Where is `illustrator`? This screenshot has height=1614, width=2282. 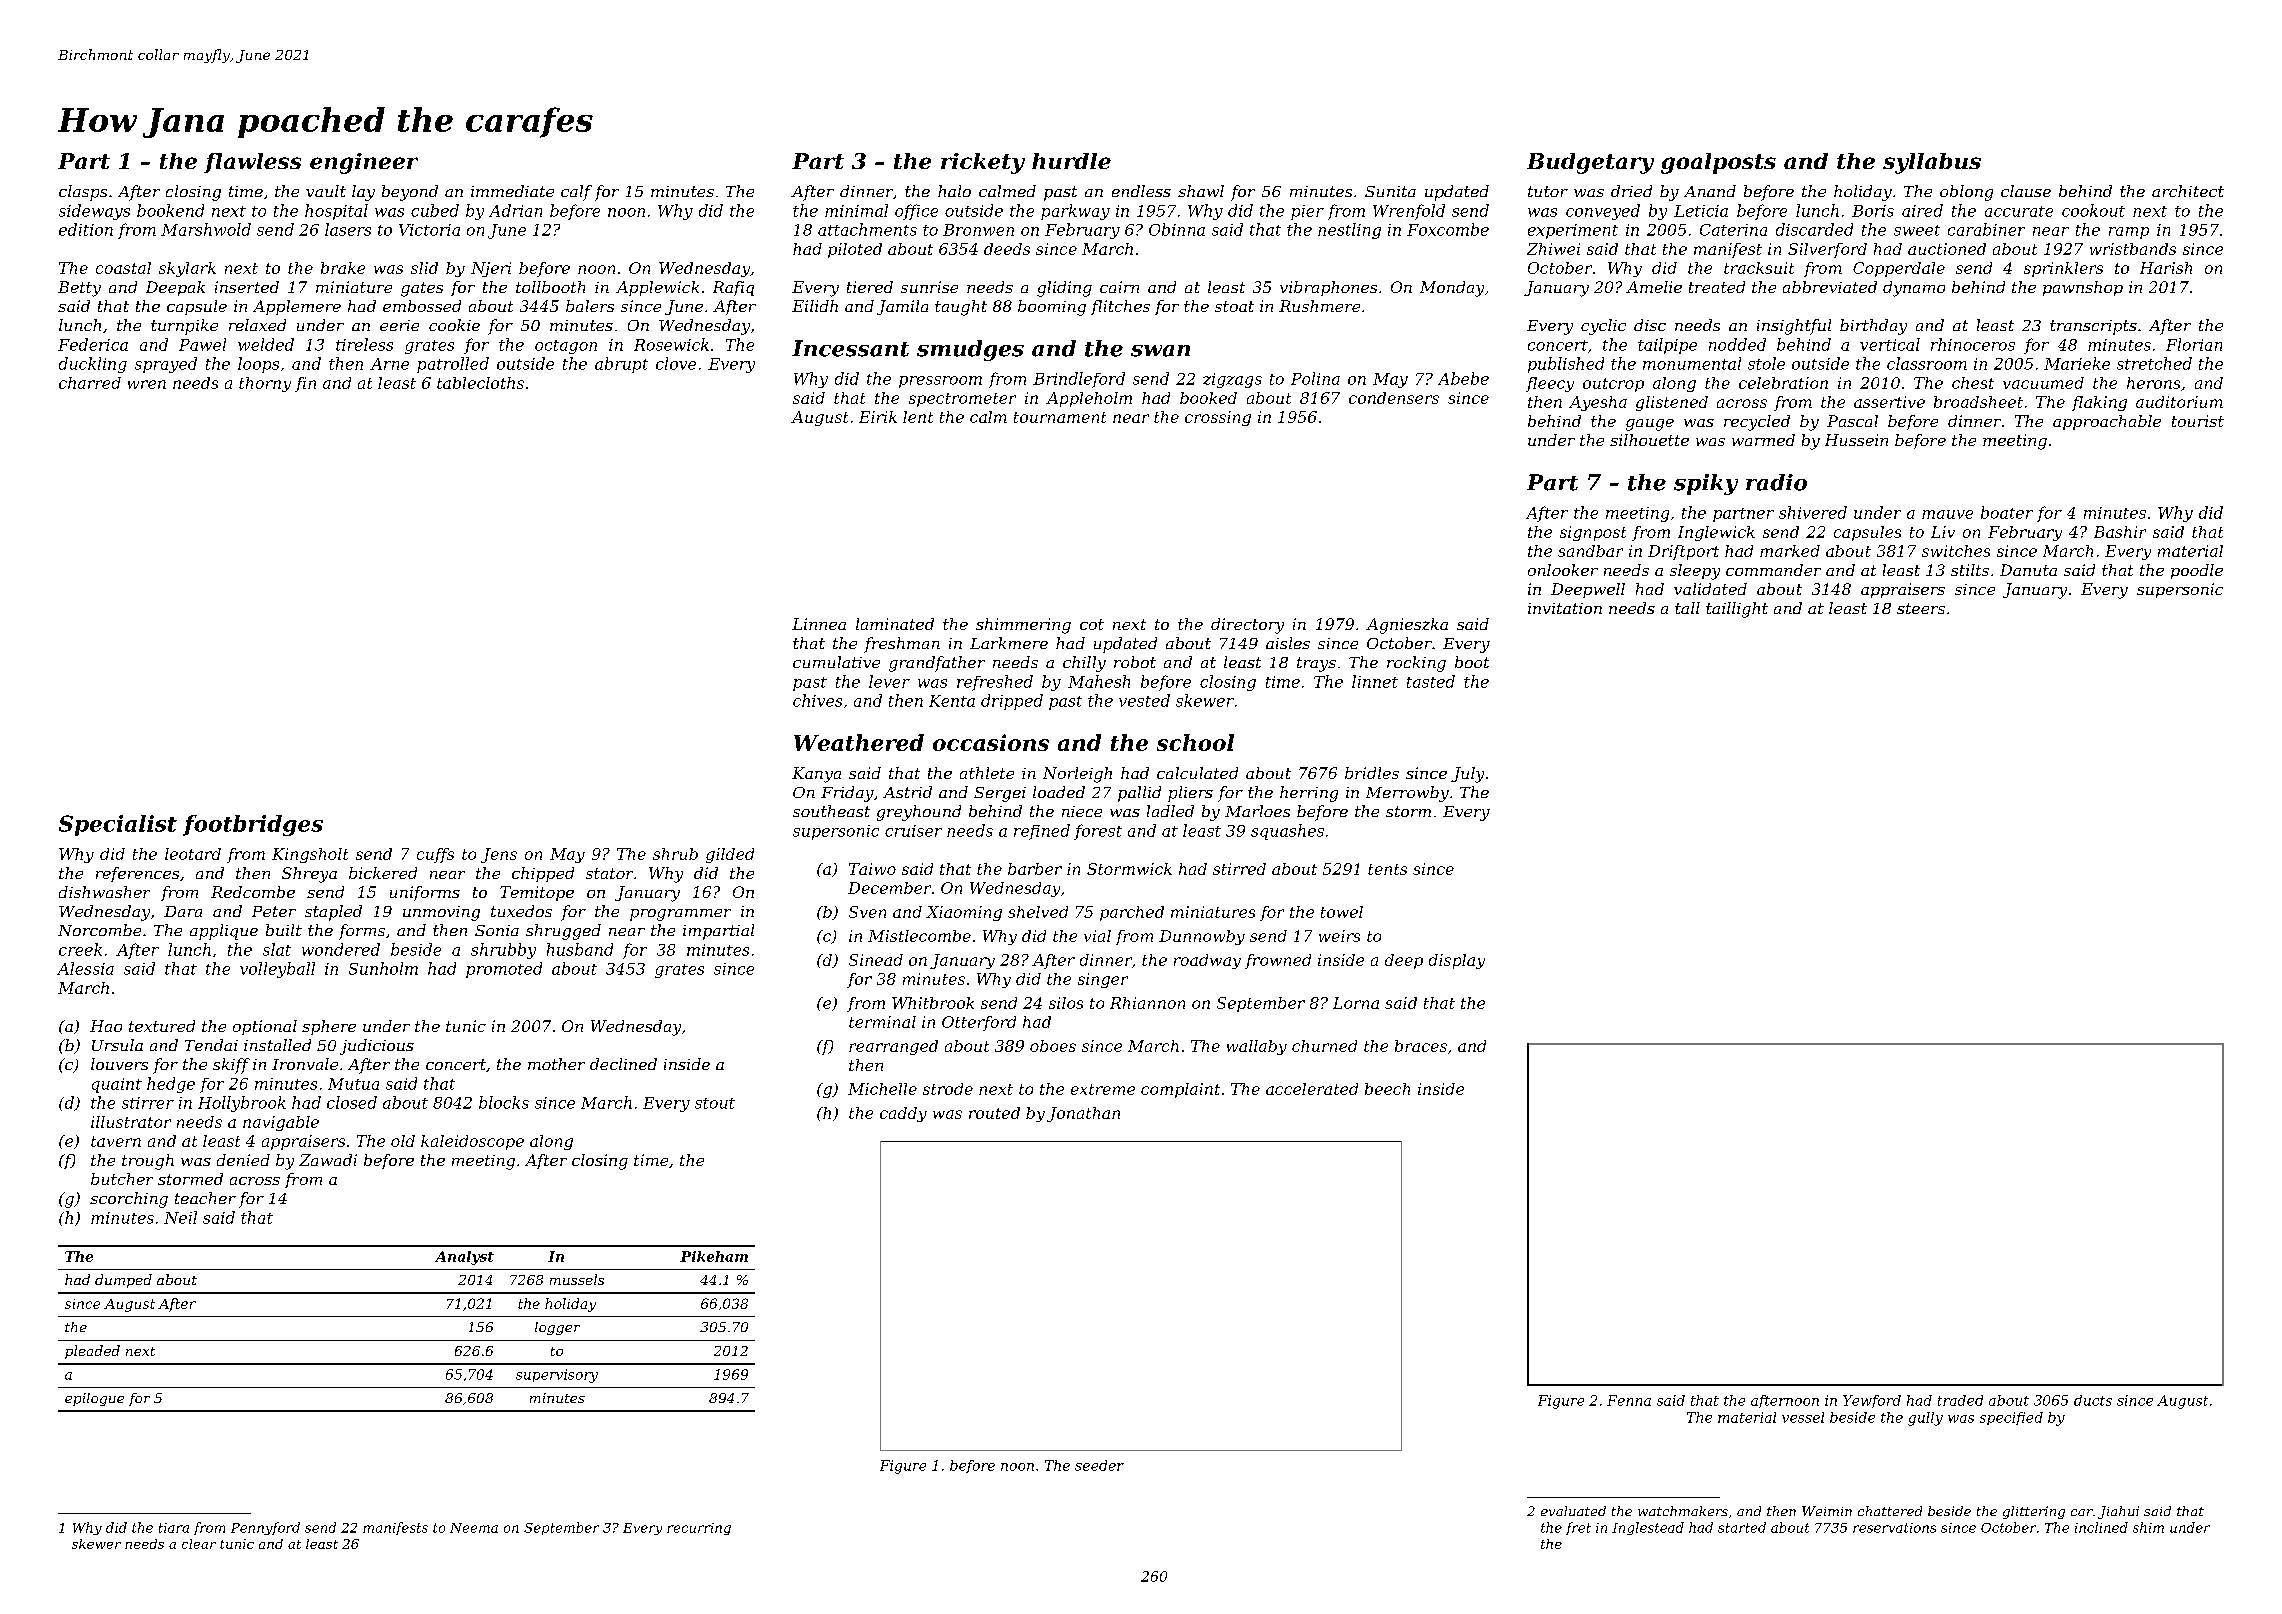
illustrator is located at coordinates (131, 1122).
